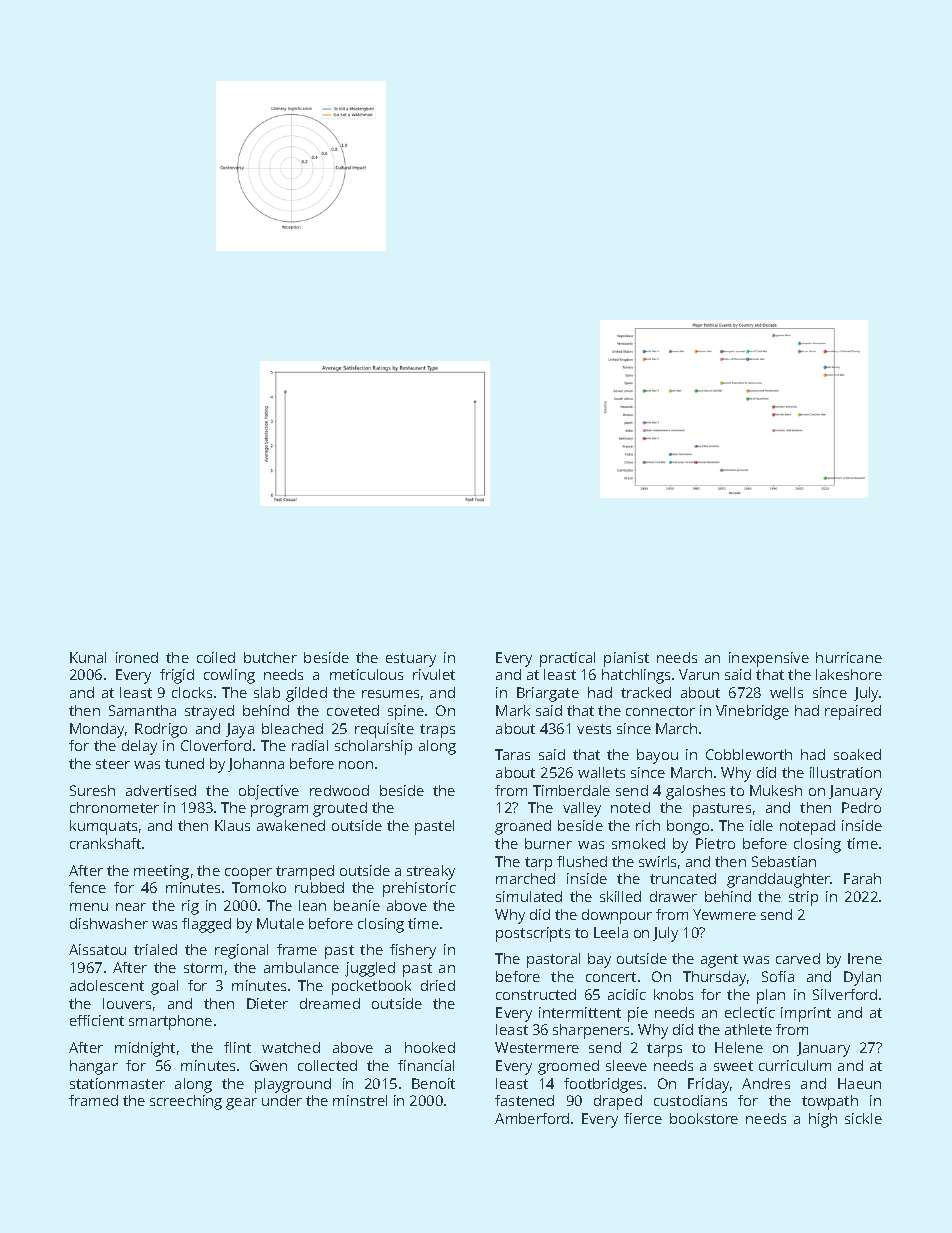 Image resolution: width=952 pixels, height=1233 pixels. Describe the element at coordinates (113, 764) in the screenshot. I see `steer` at that location.
